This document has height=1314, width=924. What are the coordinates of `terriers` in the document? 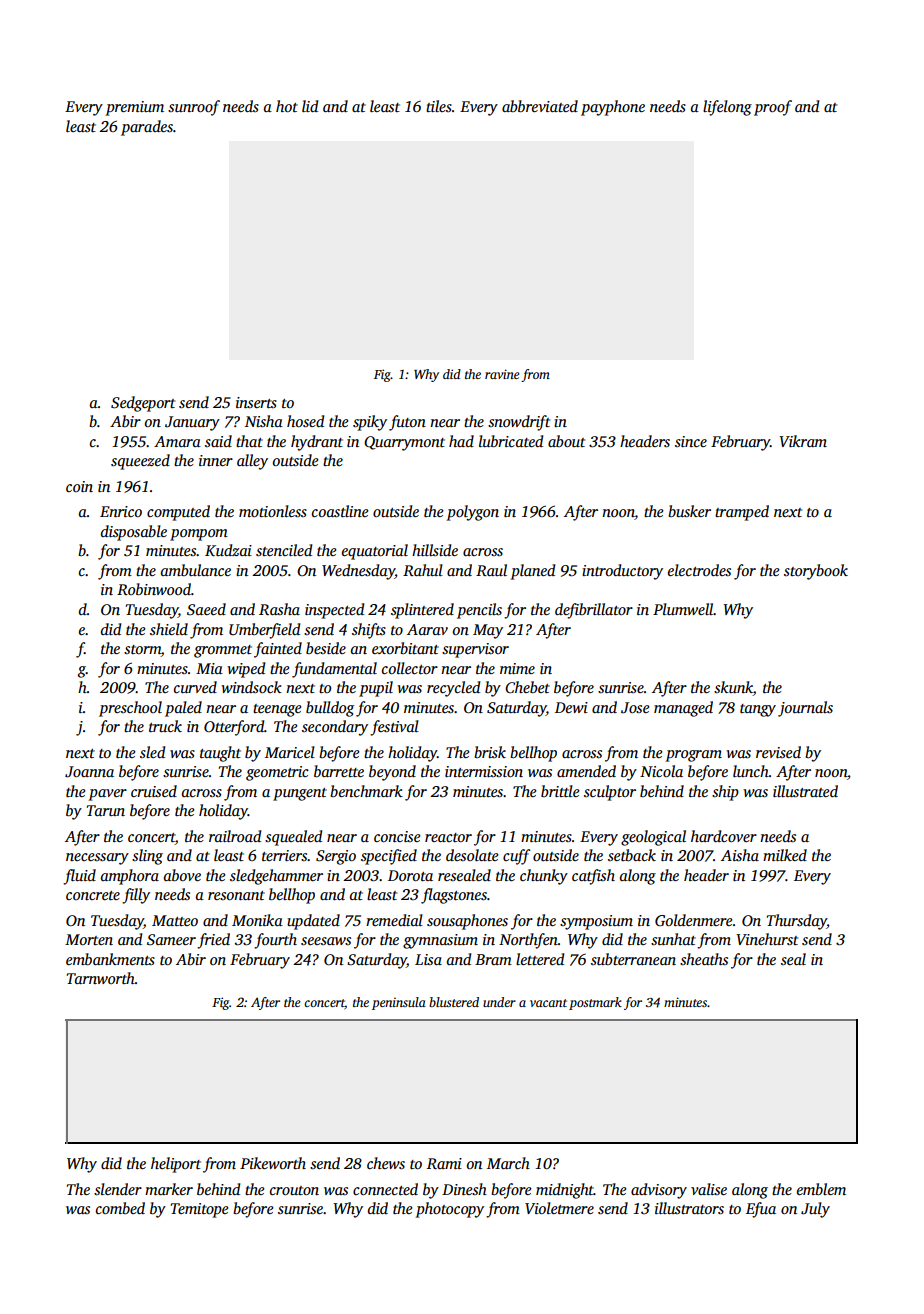 It's located at (284, 855).
